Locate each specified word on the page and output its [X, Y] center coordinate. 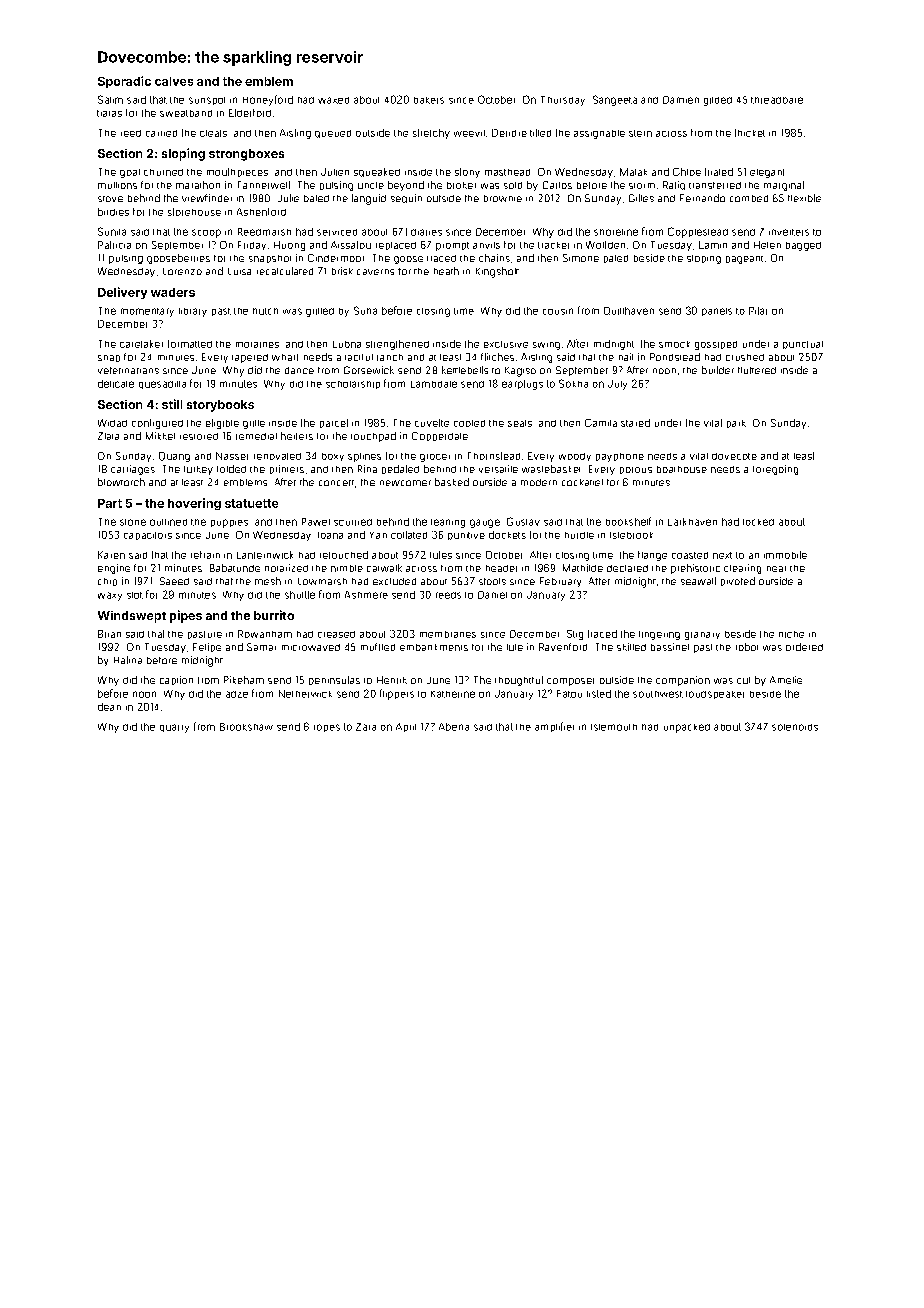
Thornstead [494, 456]
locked [758, 522]
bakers [429, 100]
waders [173, 292]
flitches [497, 357]
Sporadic [124, 82]
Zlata [108, 436]
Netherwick [305, 694]
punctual [803, 345]
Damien [681, 100]
